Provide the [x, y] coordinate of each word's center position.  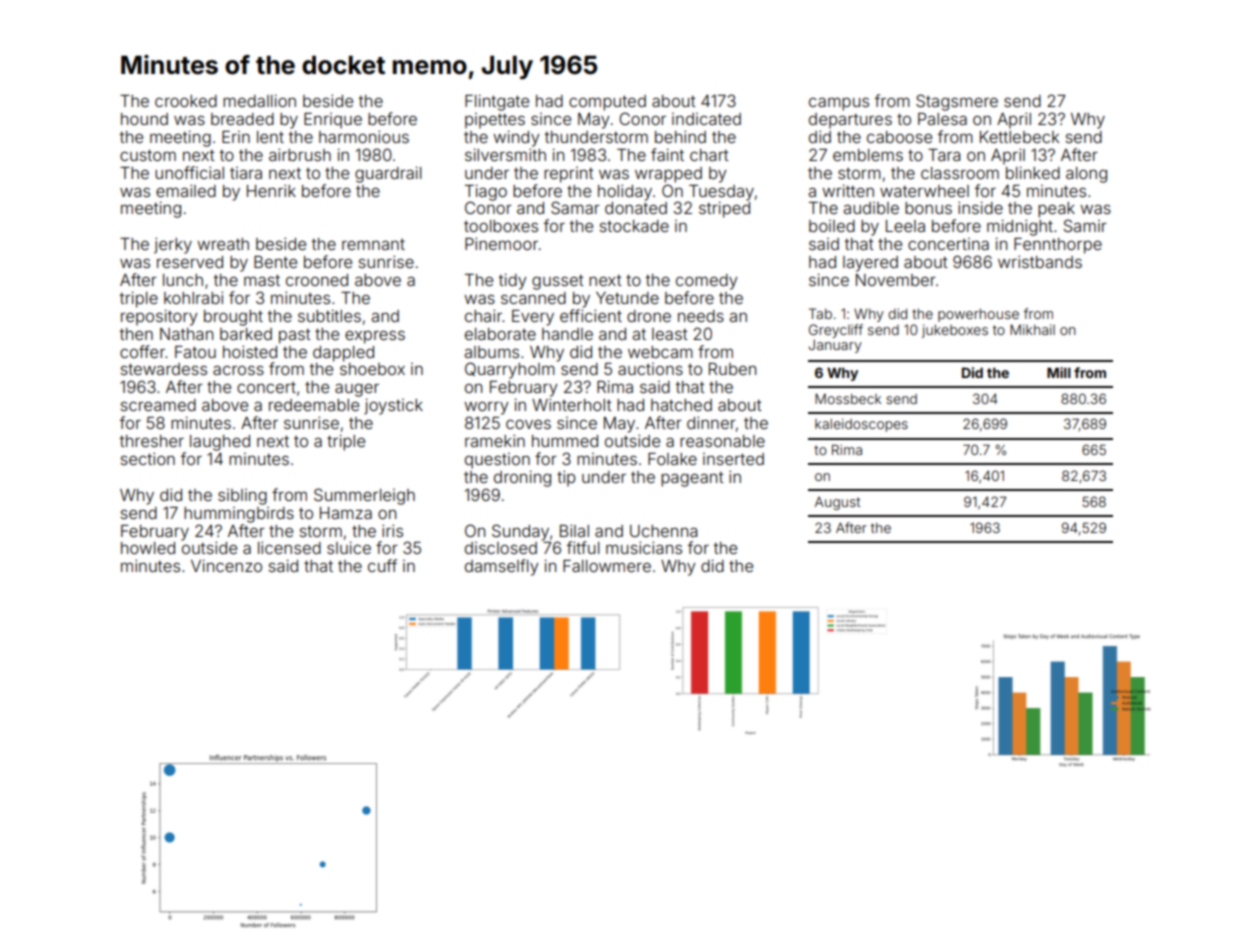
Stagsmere [957, 102]
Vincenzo [226, 565]
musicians [644, 547]
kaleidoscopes [861, 425]
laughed [220, 443]
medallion [259, 100]
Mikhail [1032, 329]
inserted [733, 459]
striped [724, 209]
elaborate [500, 334]
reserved [190, 262]
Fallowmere [607, 566]
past [295, 336]
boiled [832, 226]
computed [607, 103]
